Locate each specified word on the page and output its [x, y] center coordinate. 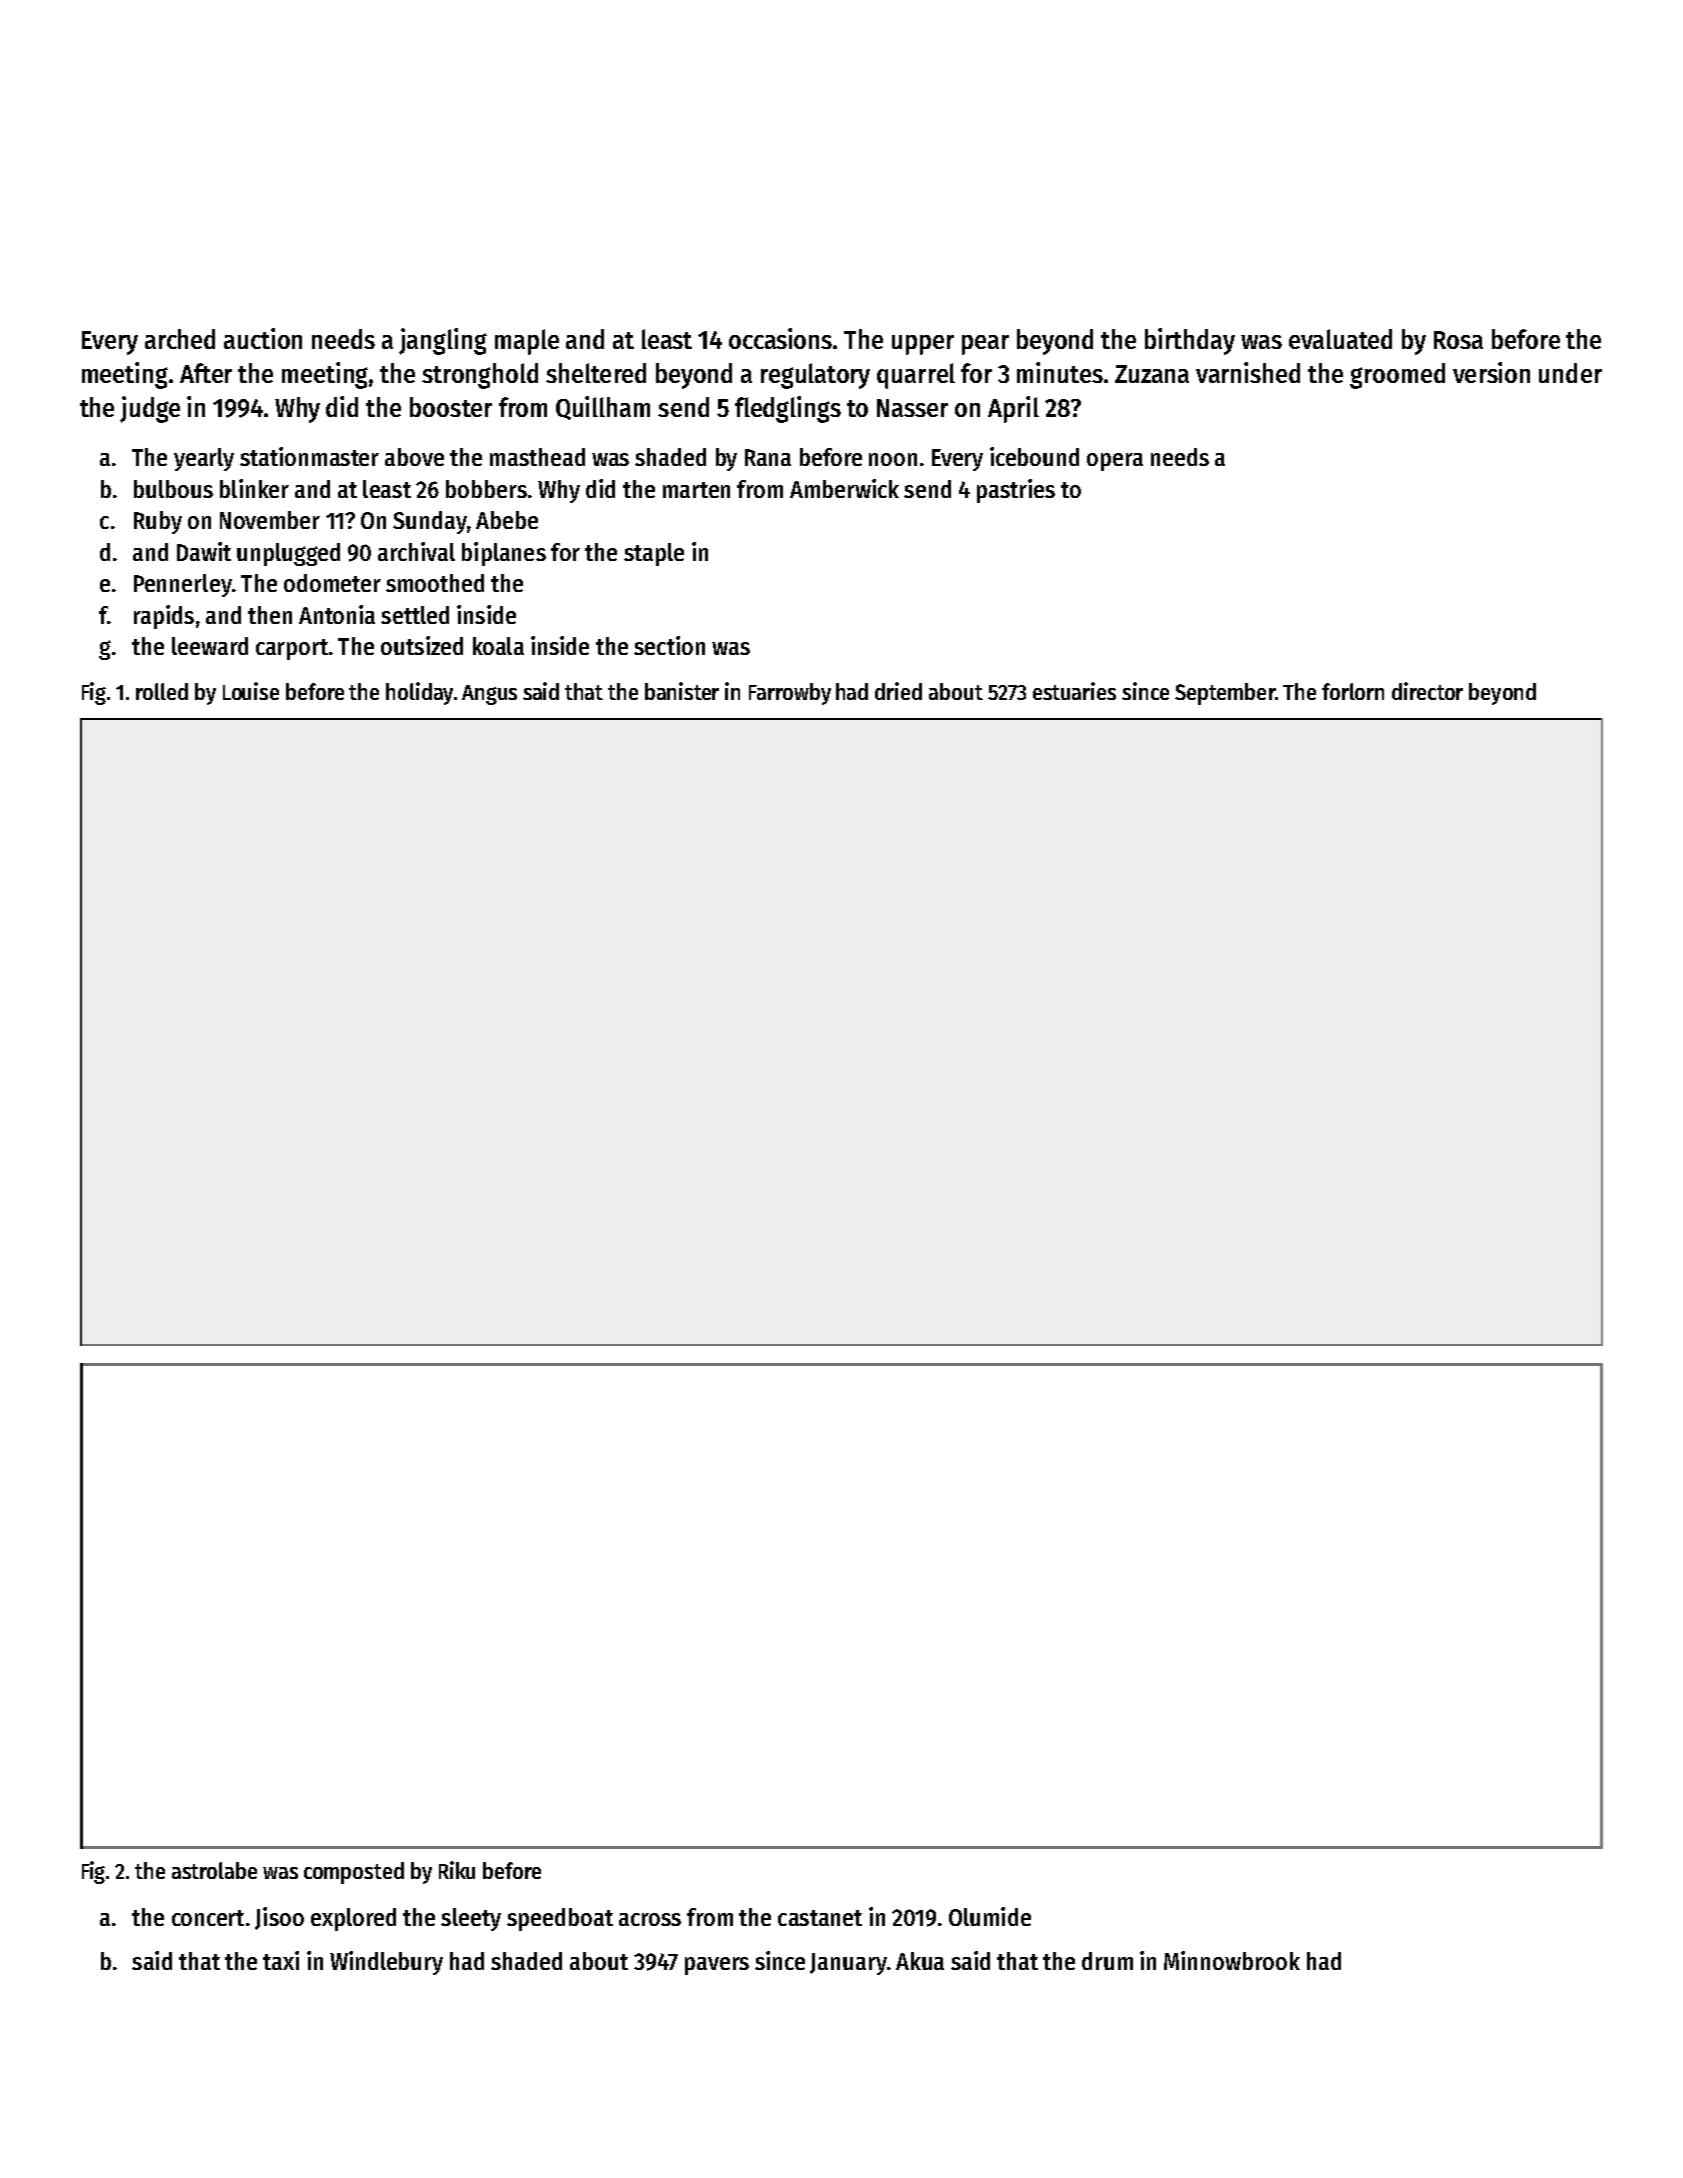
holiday [419, 693]
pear [985, 345]
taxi [281, 1960]
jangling [443, 341]
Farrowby [790, 694]
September [1225, 694]
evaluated [1340, 339]
